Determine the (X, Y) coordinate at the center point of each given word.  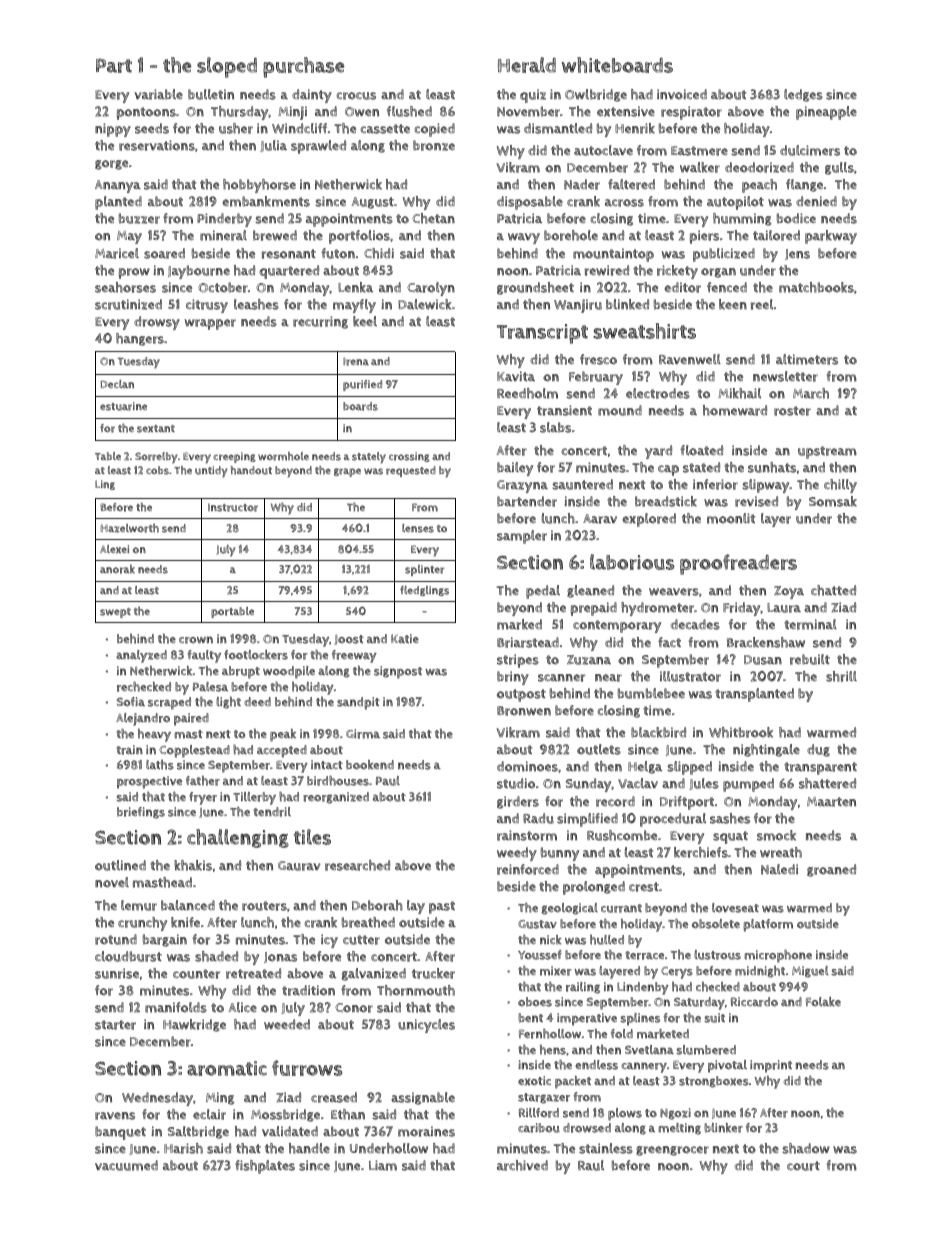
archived (522, 1165)
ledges (803, 95)
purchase (303, 67)
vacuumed (126, 1165)
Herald (527, 65)
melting (679, 1129)
